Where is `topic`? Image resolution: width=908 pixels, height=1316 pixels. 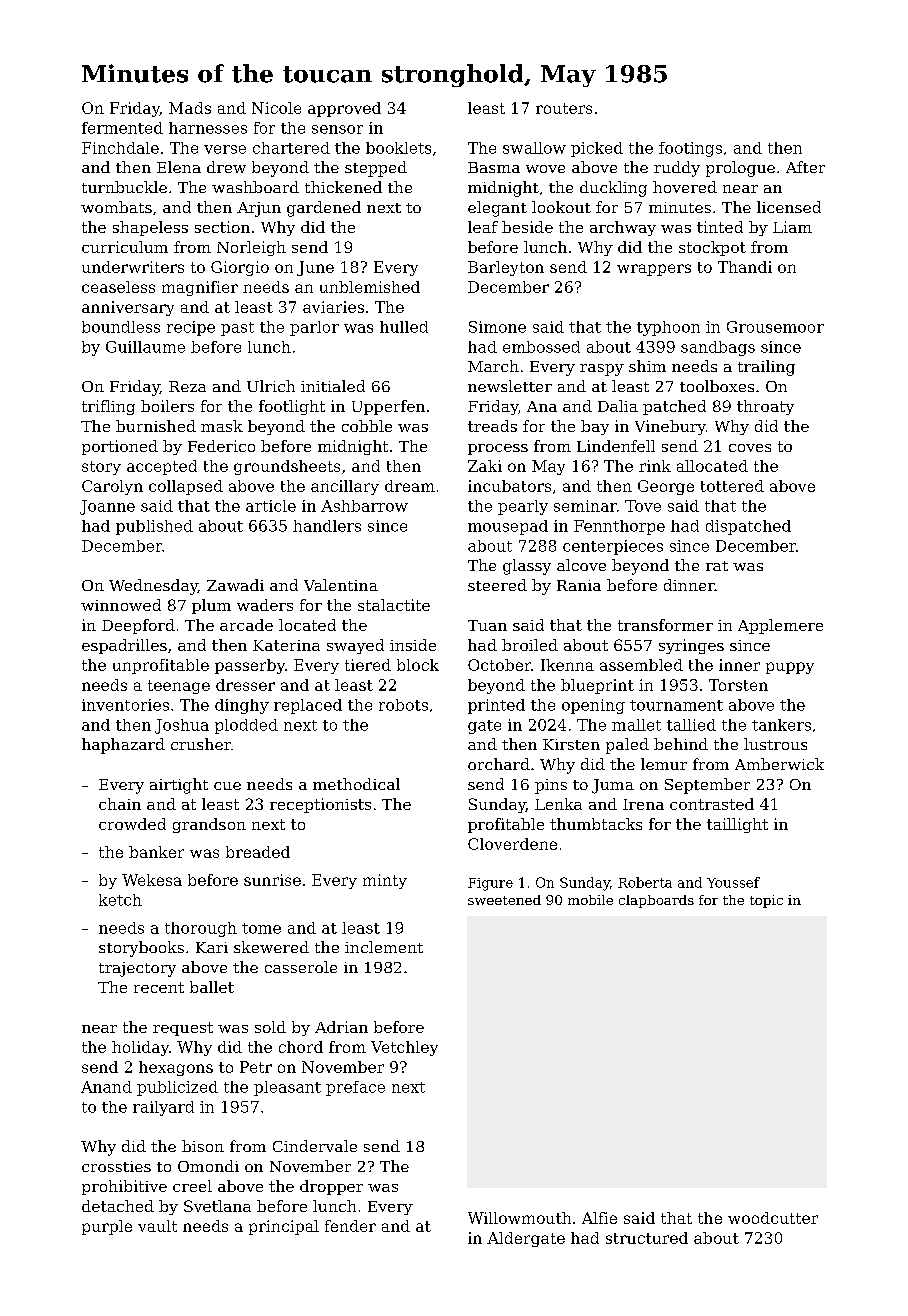 topic is located at coordinates (766, 901).
